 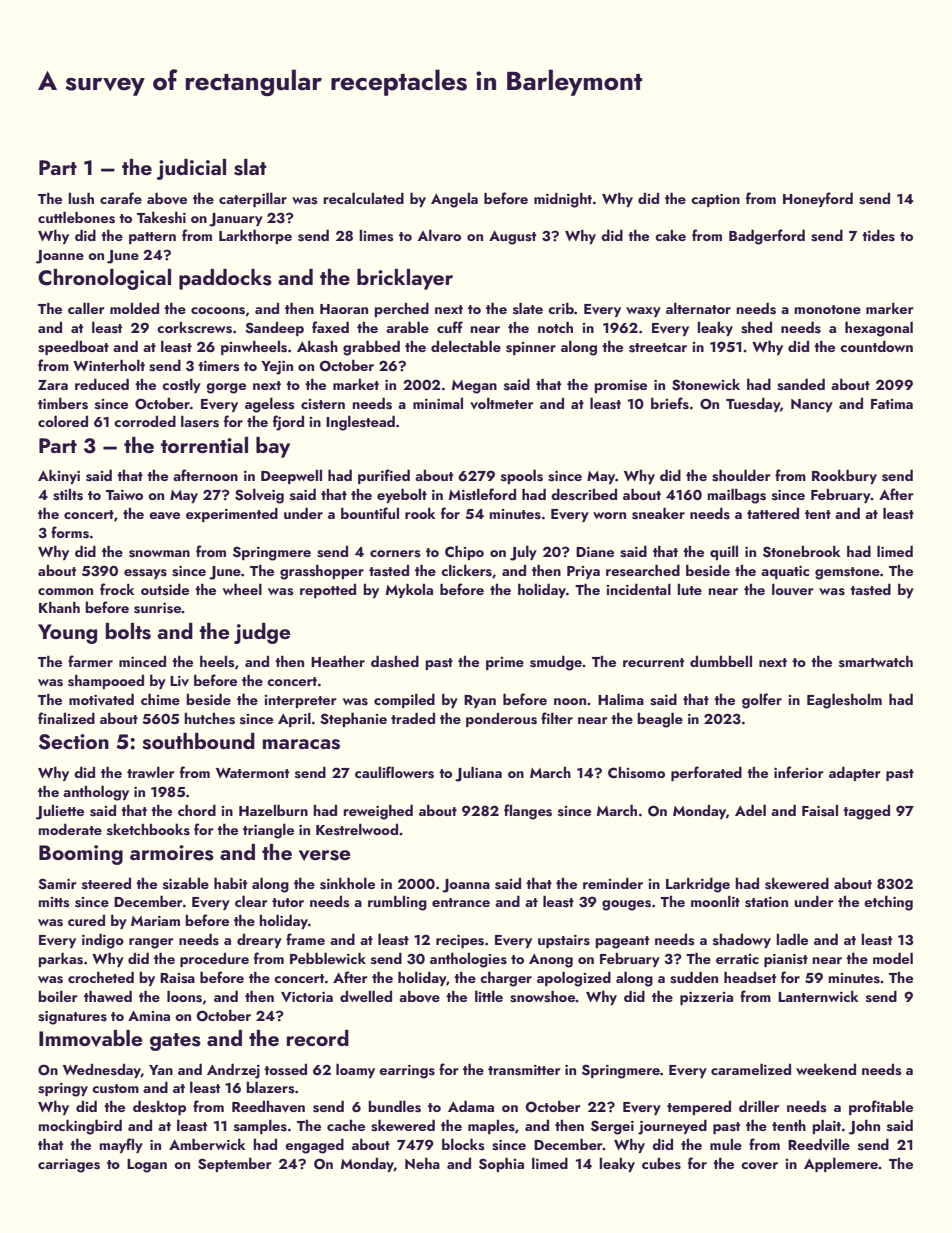 I want to click on August, so click(x=513, y=238).
